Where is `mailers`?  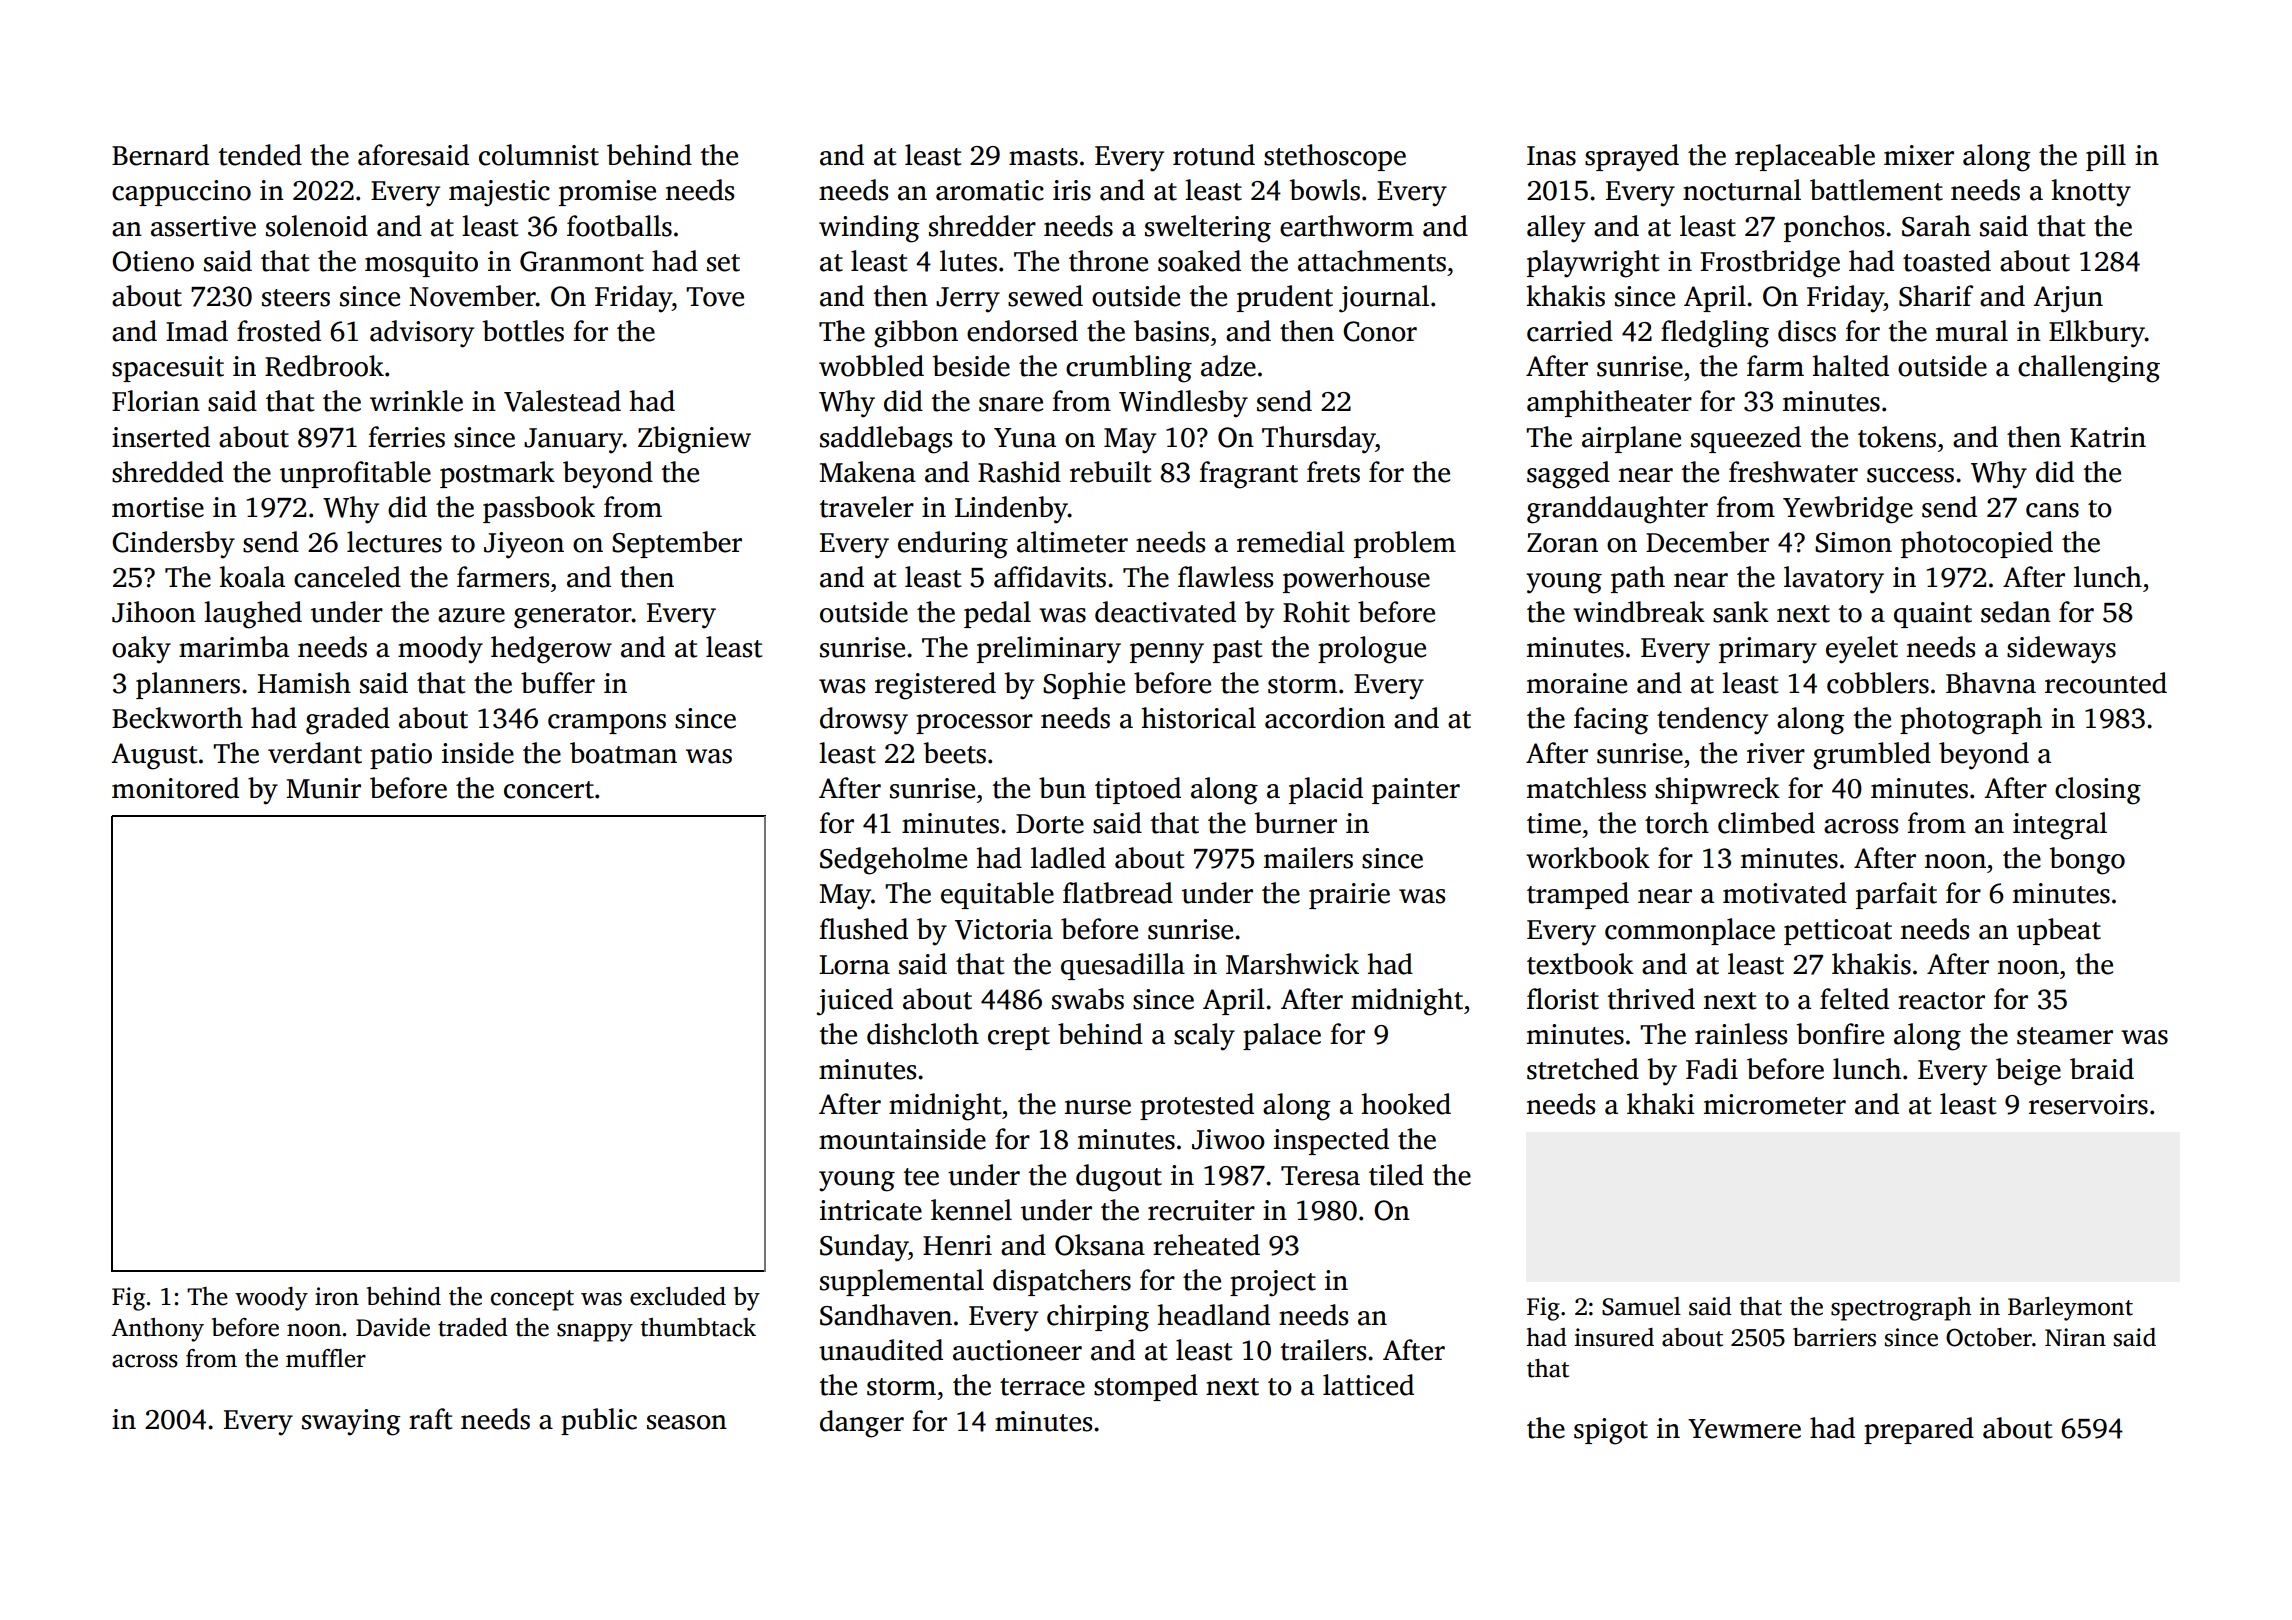
mailers is located at coordinates (1308, 858).
